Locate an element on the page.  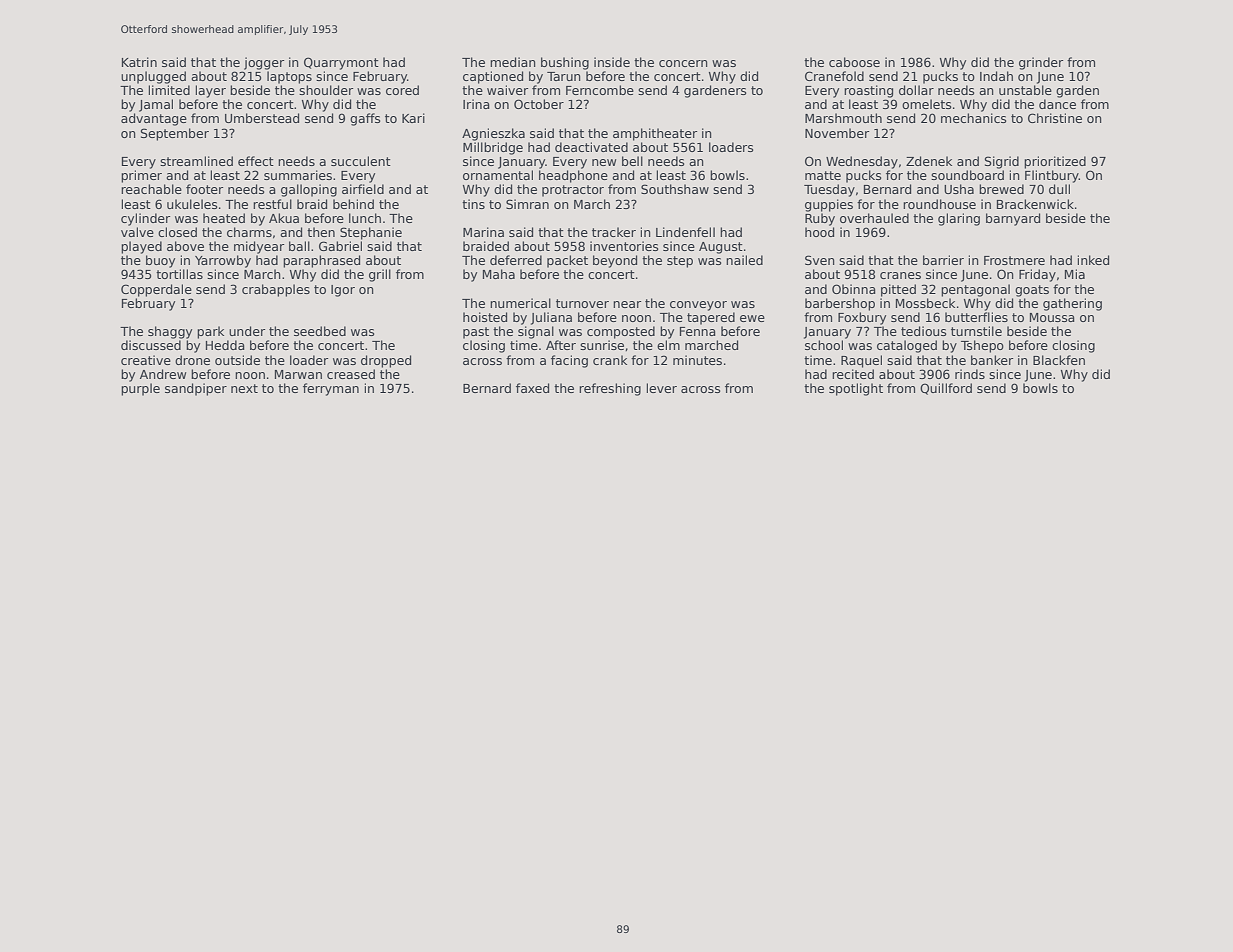
discussed is located at coordinates (151, 345).
